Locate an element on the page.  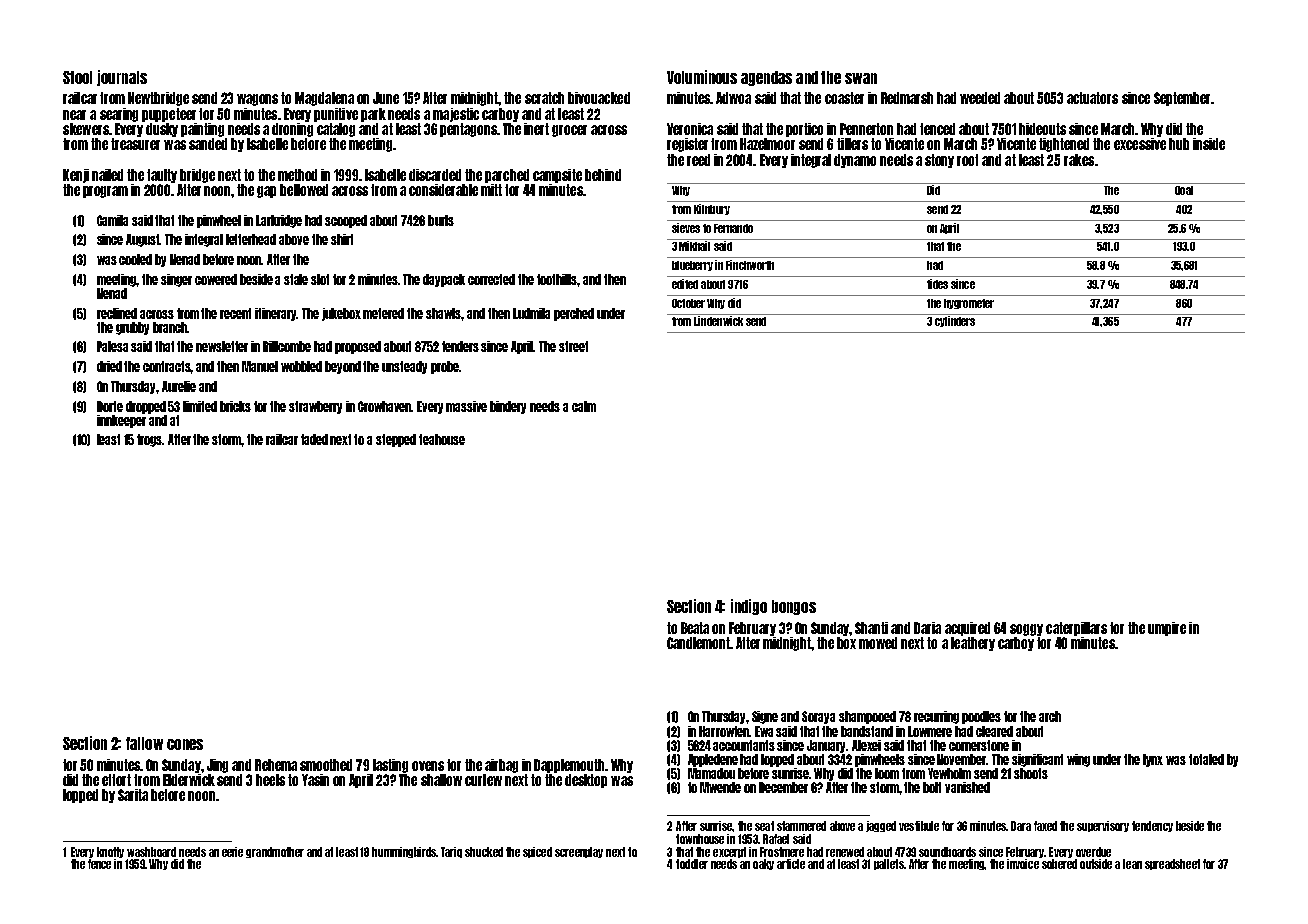
airbag is located at coordinates (501, 766).
